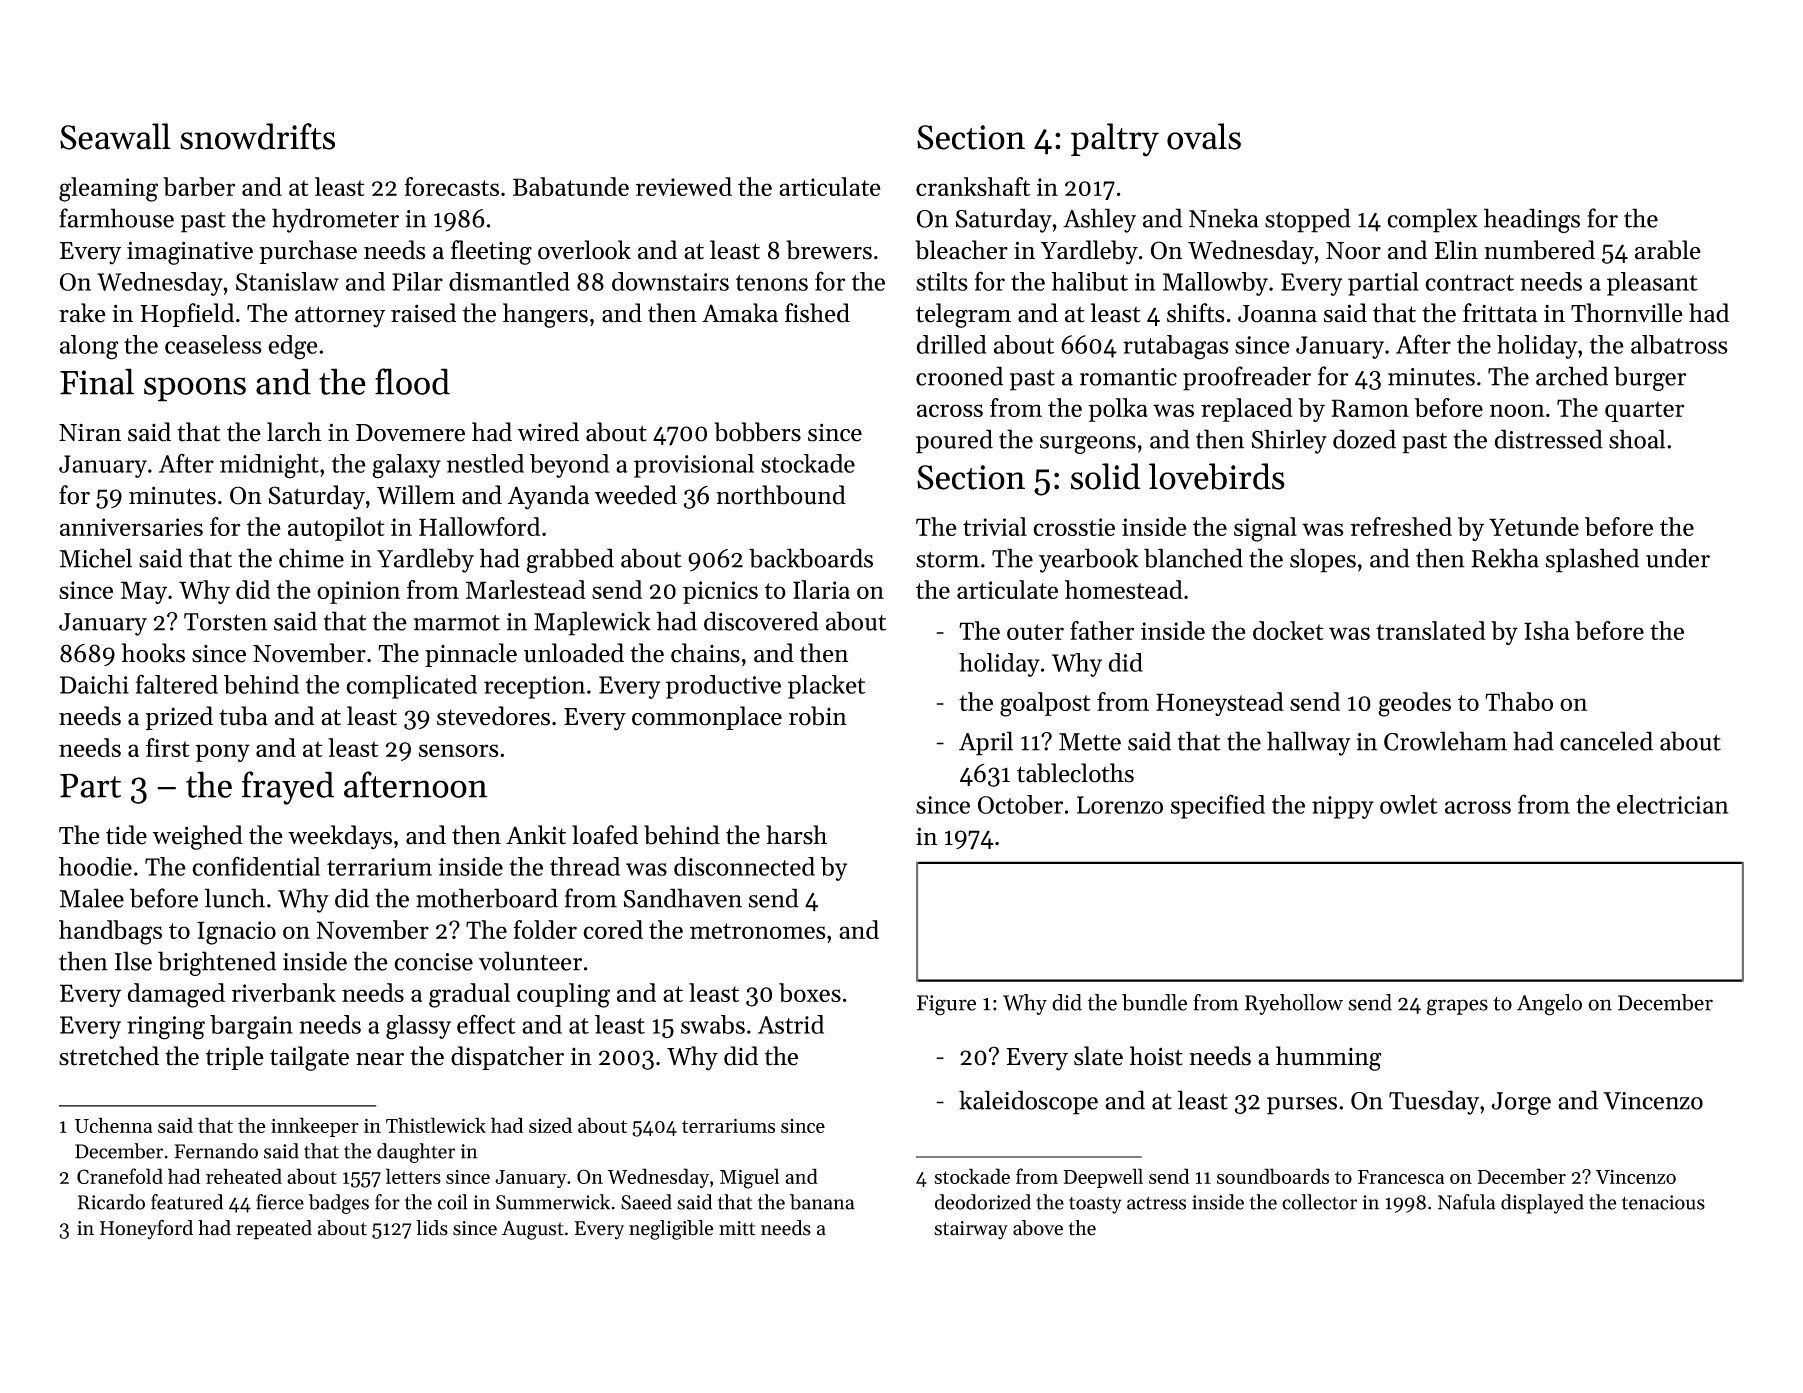  What do you see at coordinates (1457, 1007) in the screenshot?
I see `grapes` at bounding box center [1457, 1007].
